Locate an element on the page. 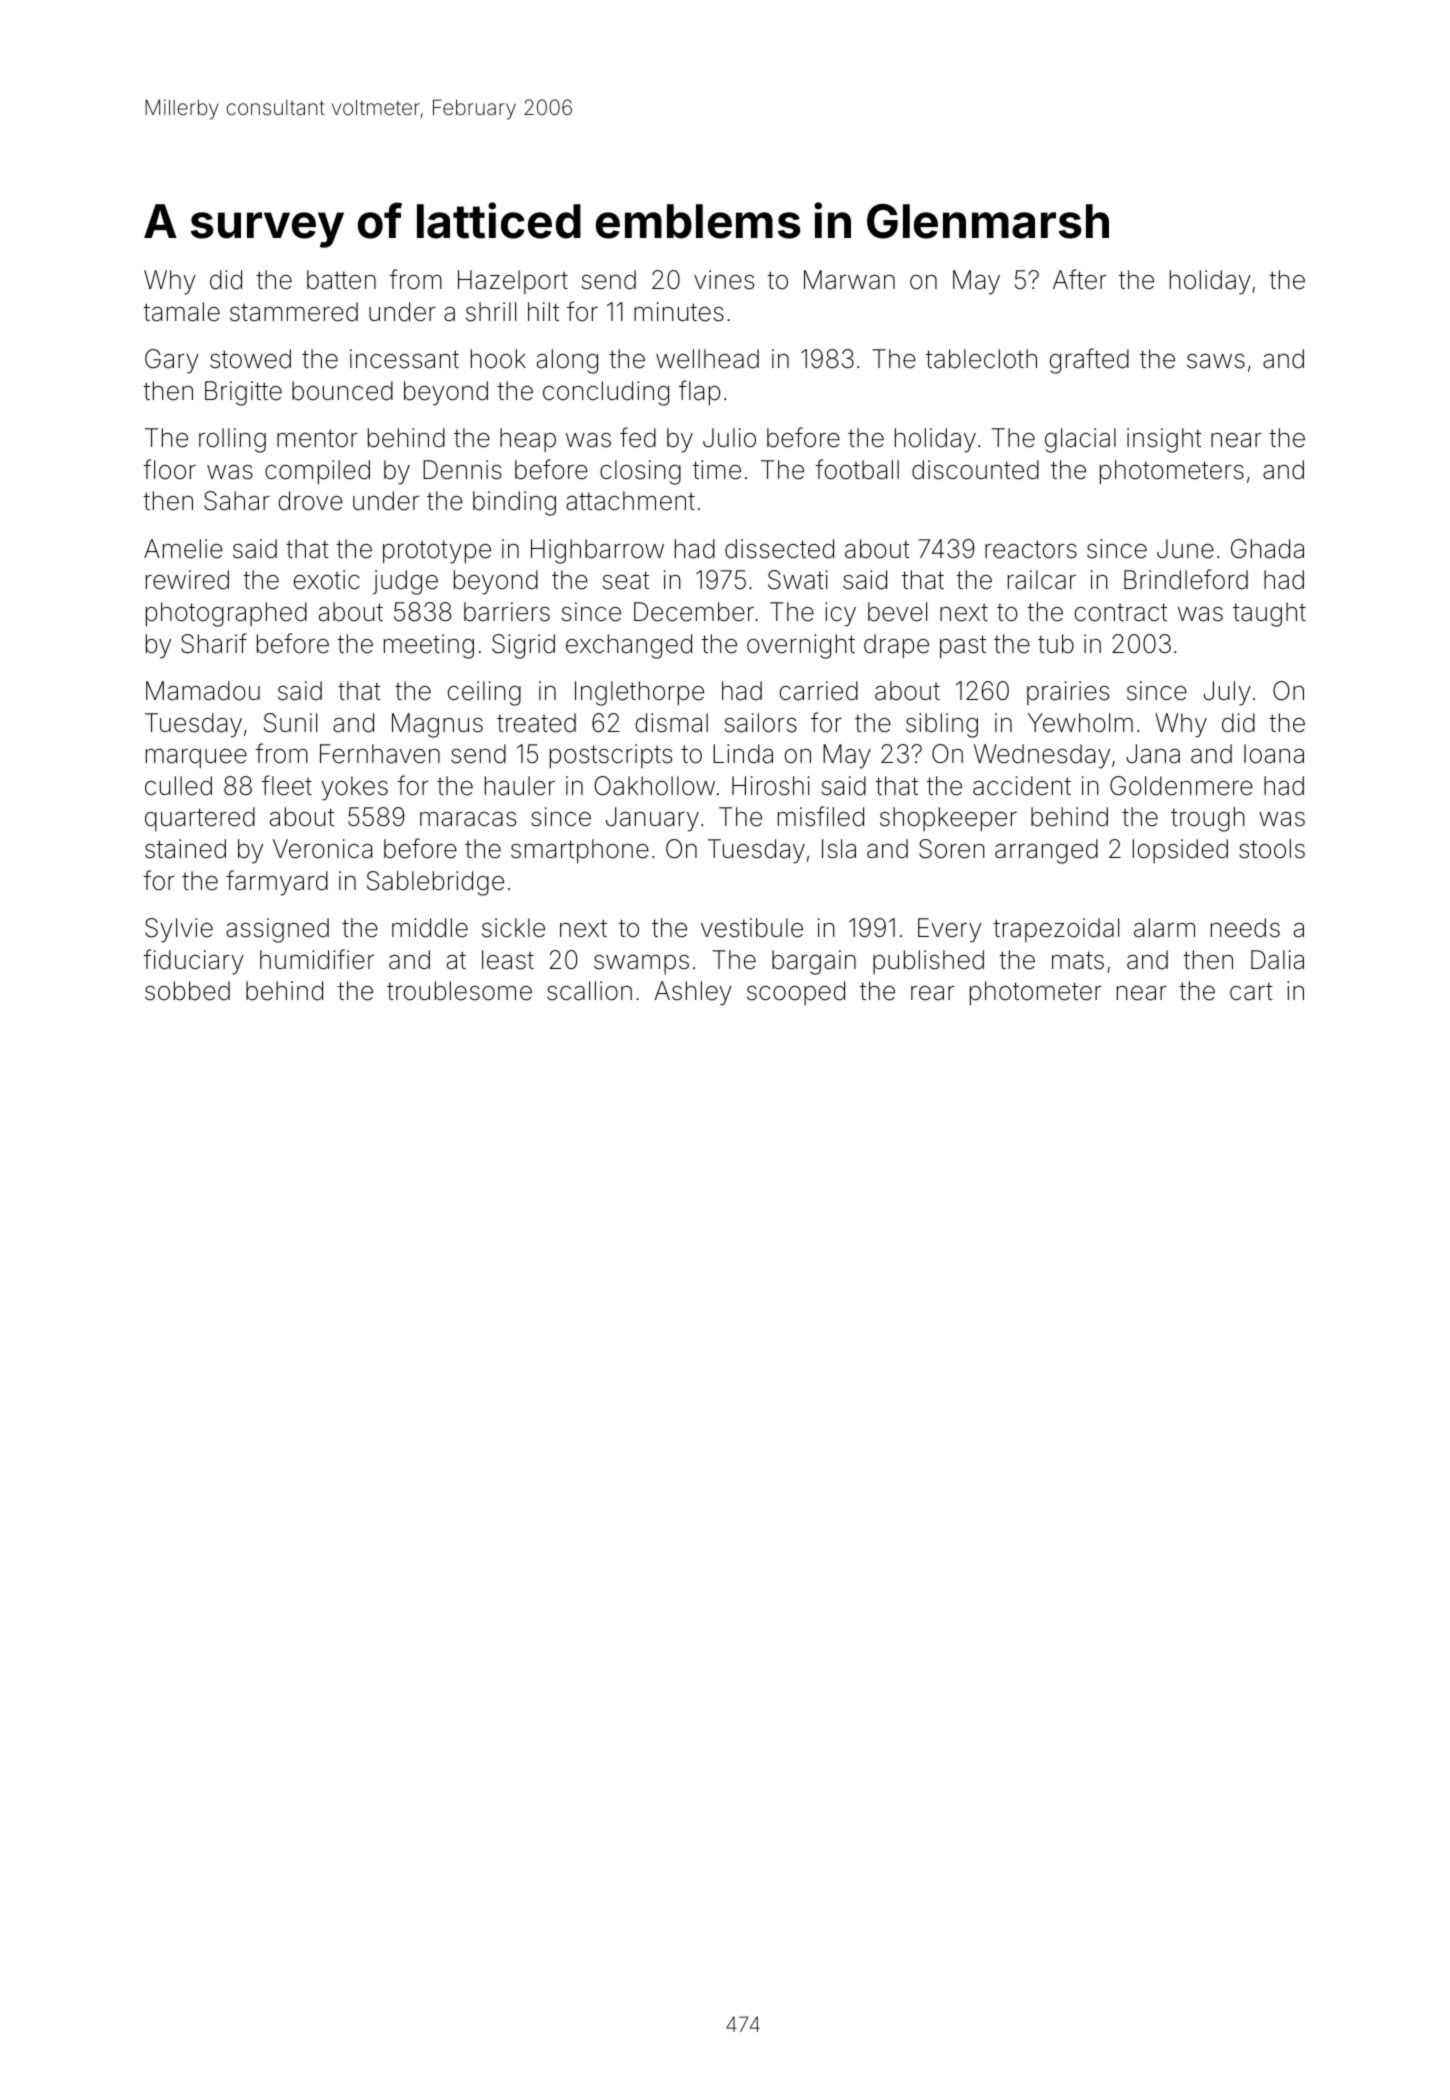 This document has height=2100, width=1450. Isla is located at coordinates (839, 849).
